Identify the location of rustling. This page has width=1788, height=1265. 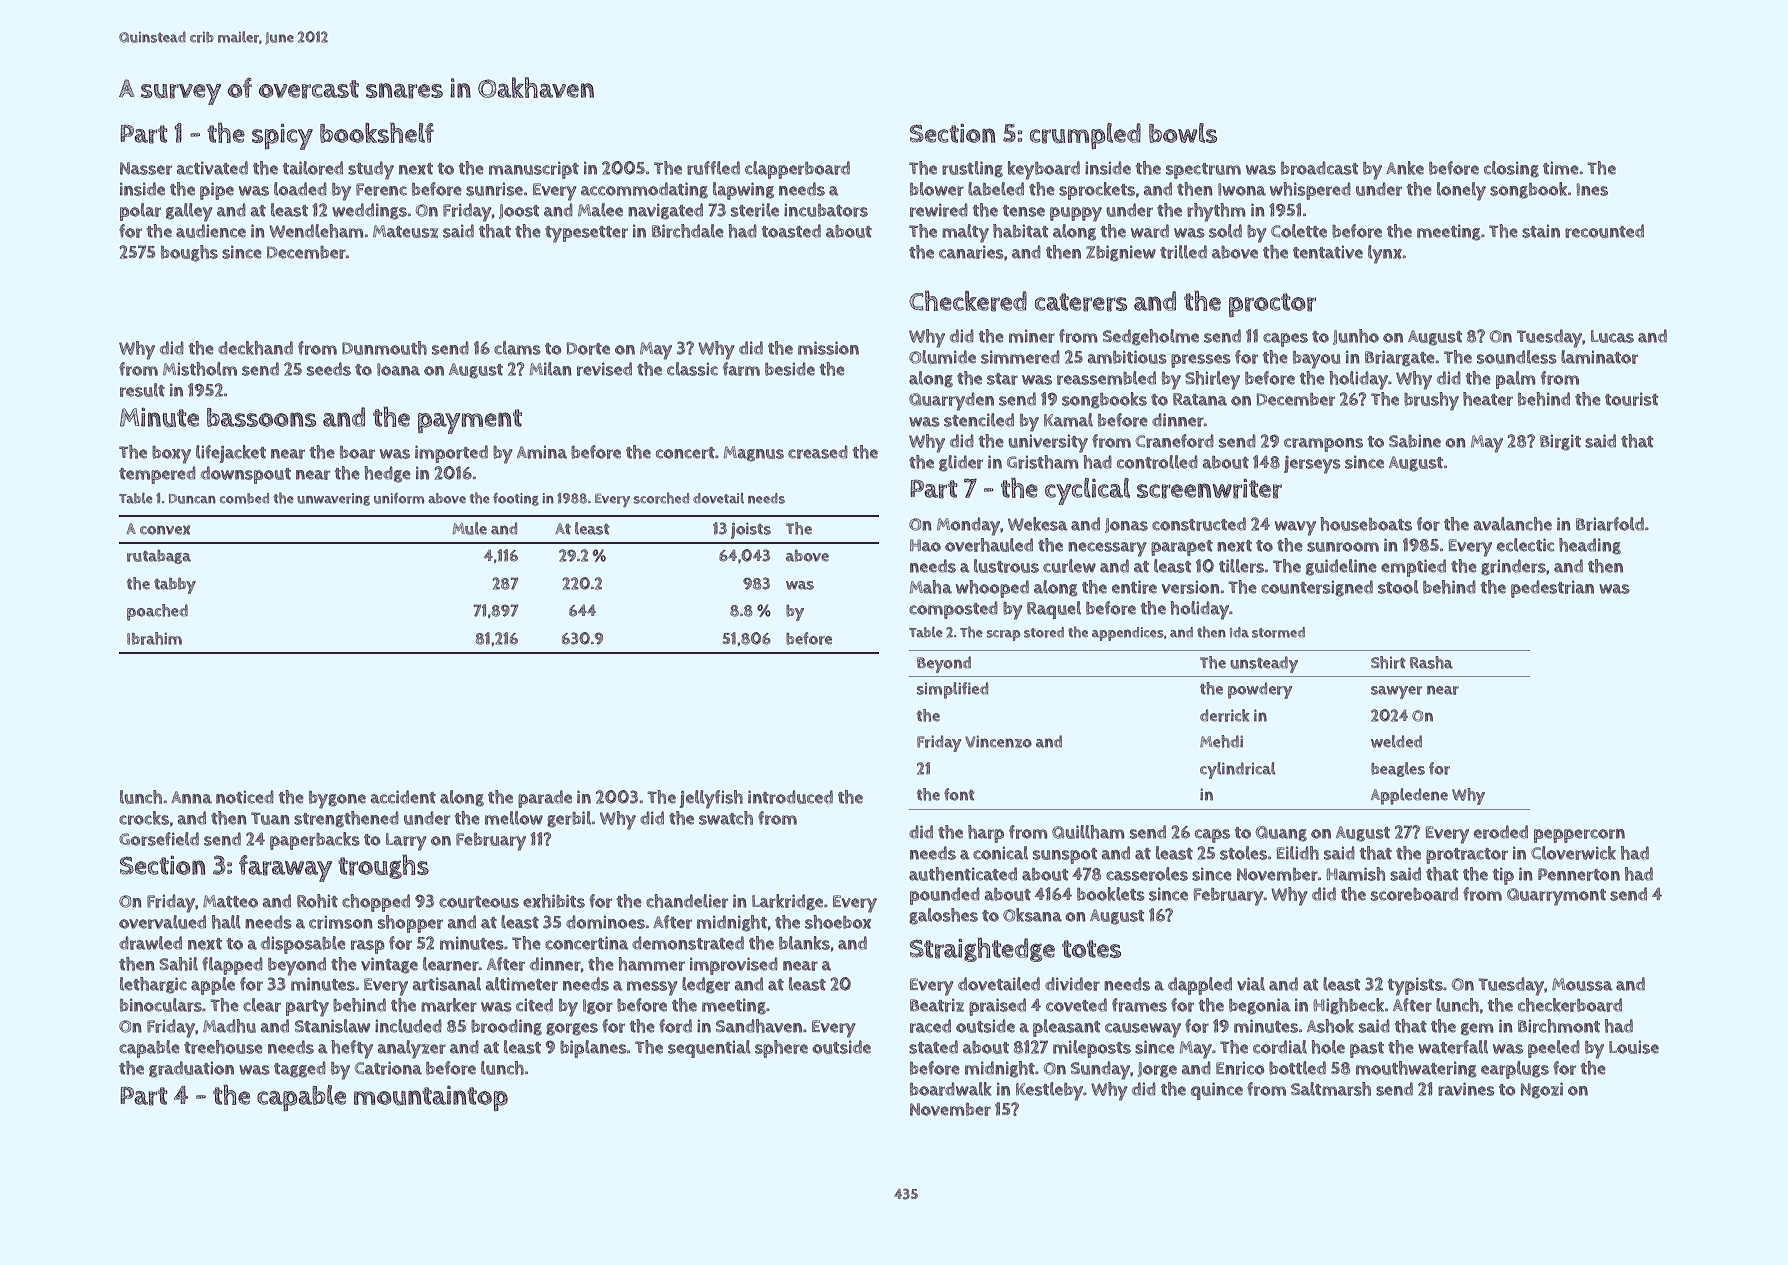
(972, 169).
